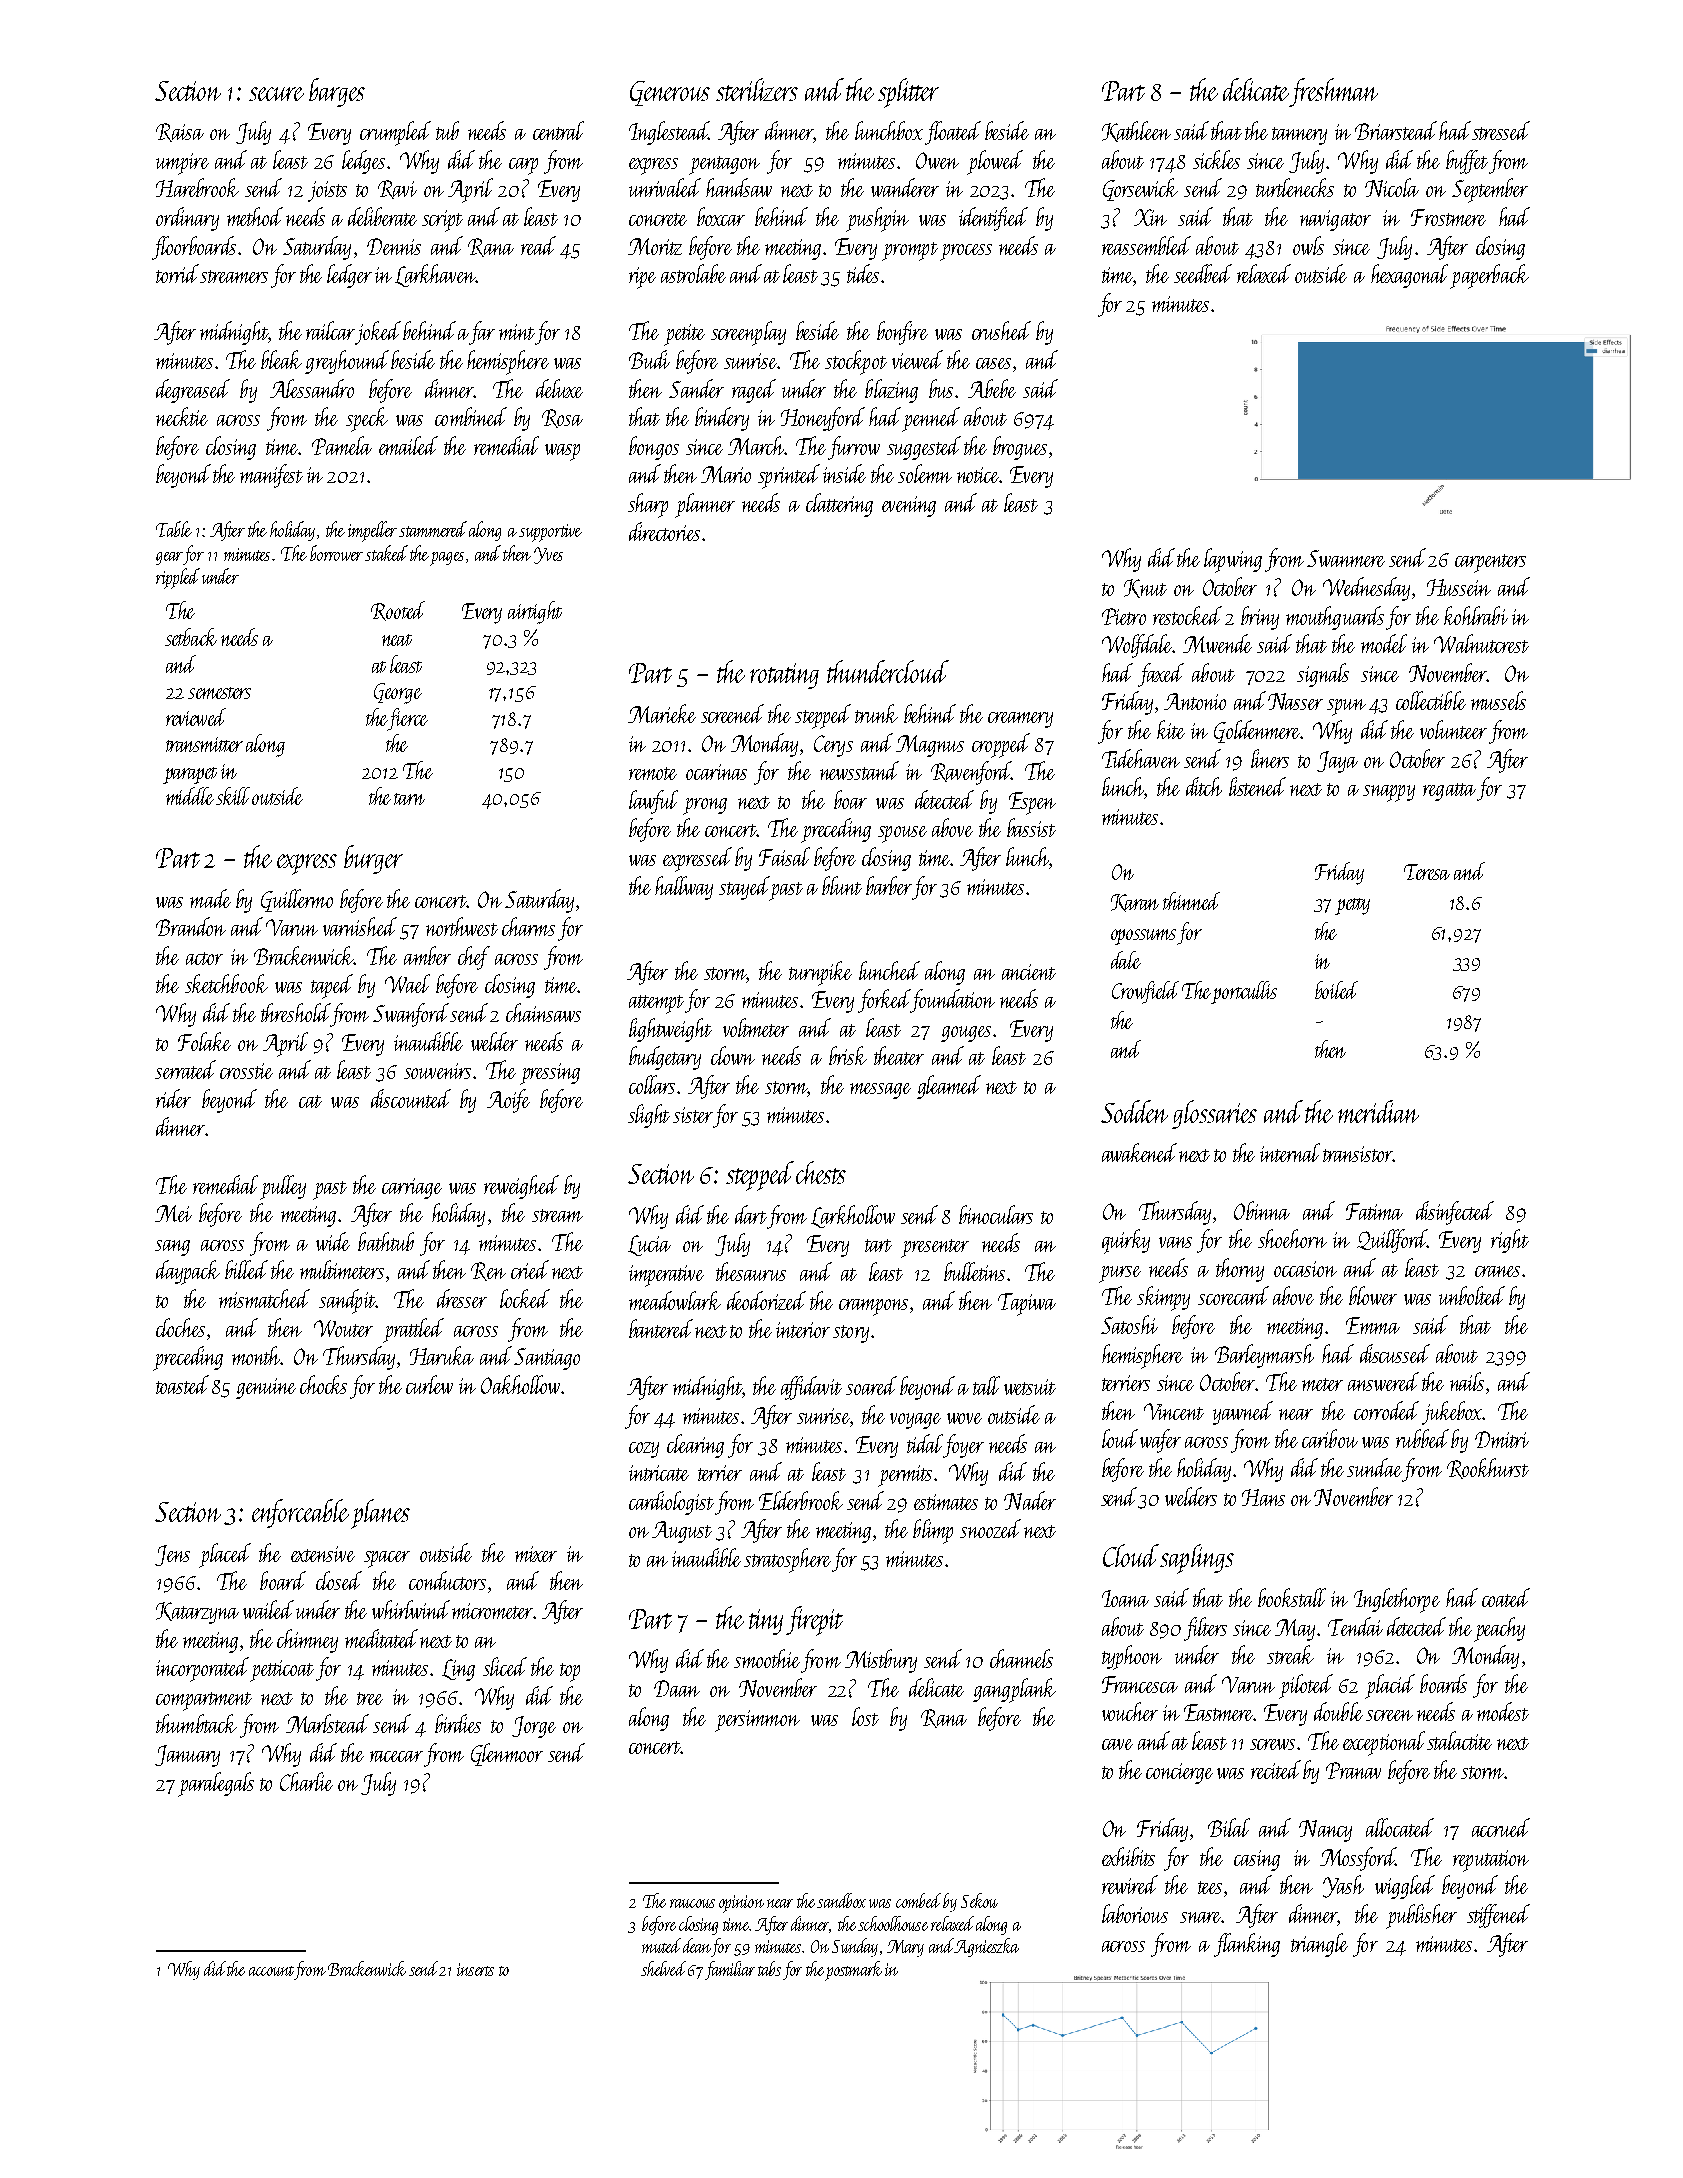 Image resolution: width=1683 pixels, height=2178 pixels. What do you see at coordinates (1392, 1241) in the screenshot?
I see `Quillford` at bounding box center [1392, 1241].
